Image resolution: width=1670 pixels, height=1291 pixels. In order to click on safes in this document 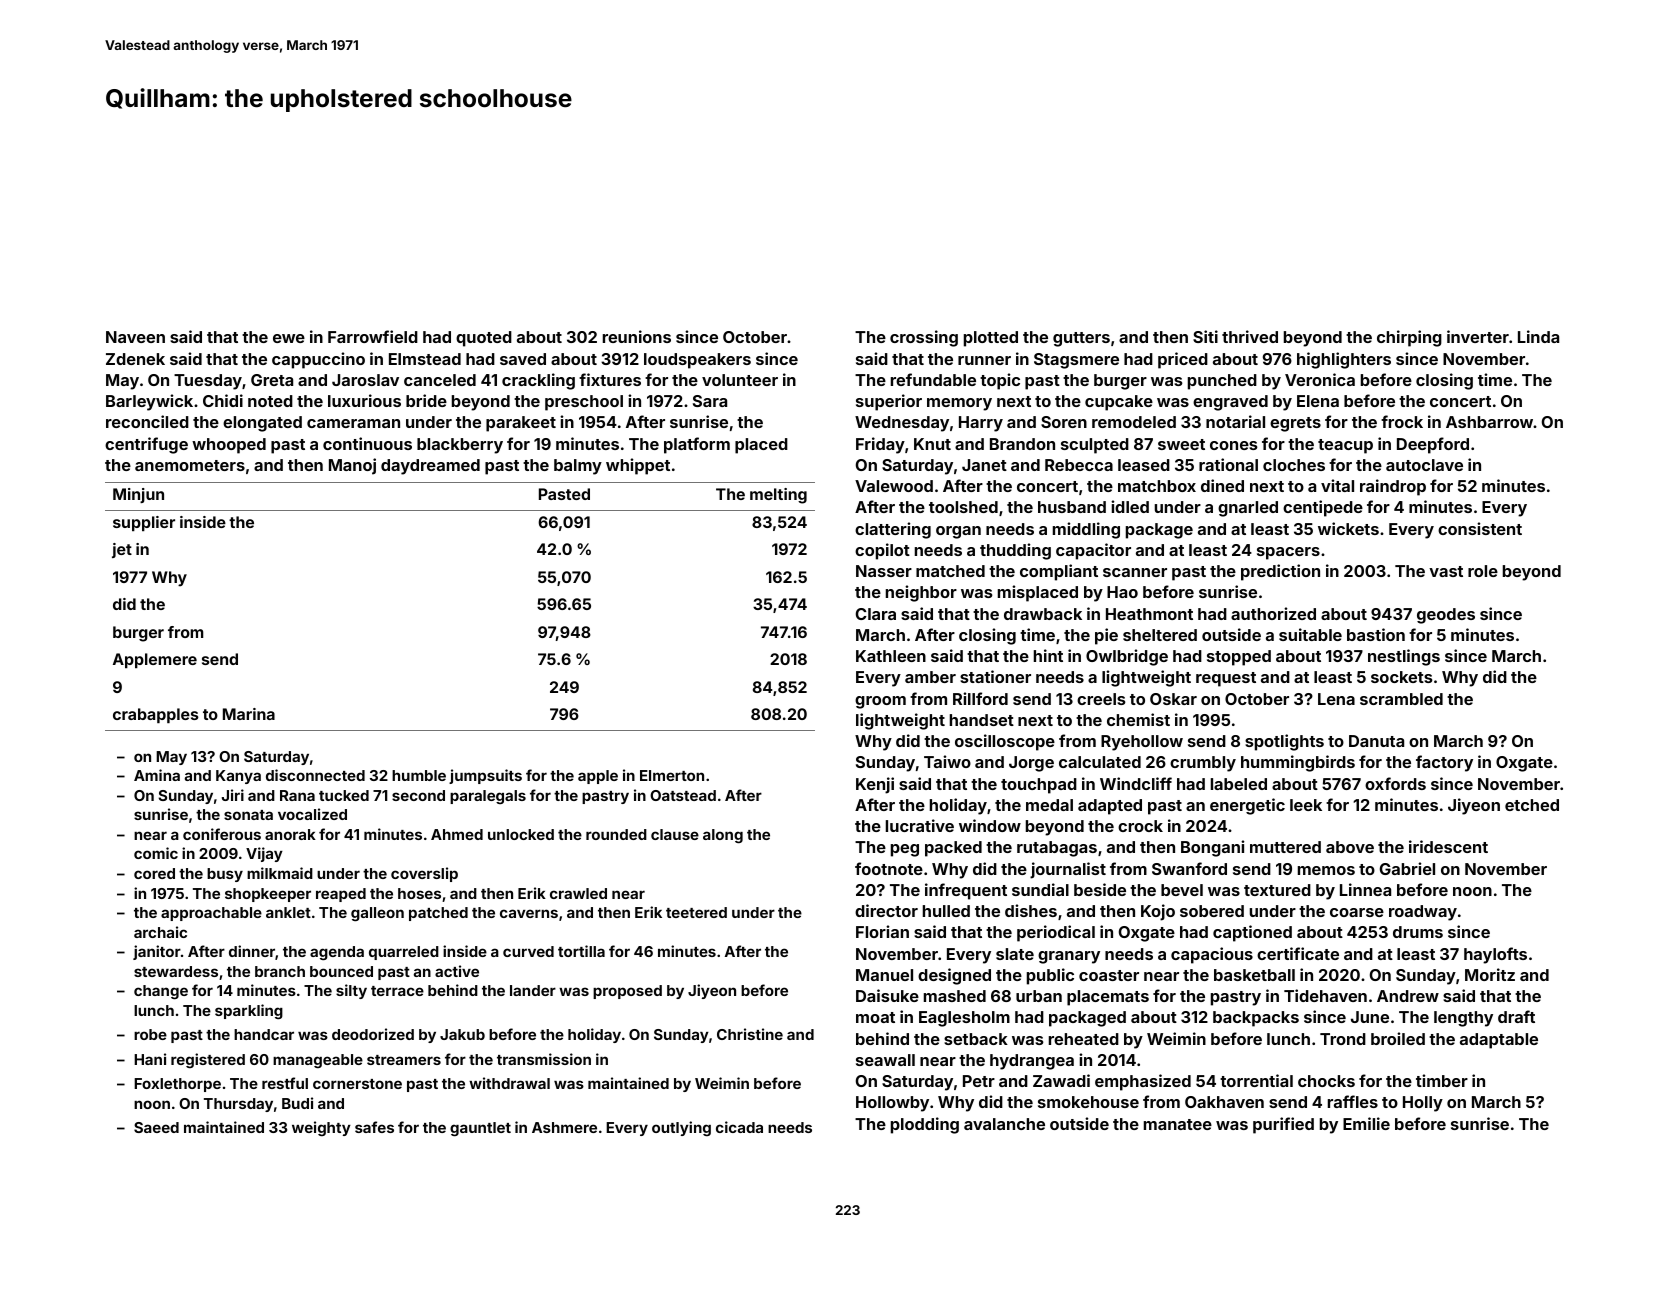, I will do `click(374, 1127)`.
